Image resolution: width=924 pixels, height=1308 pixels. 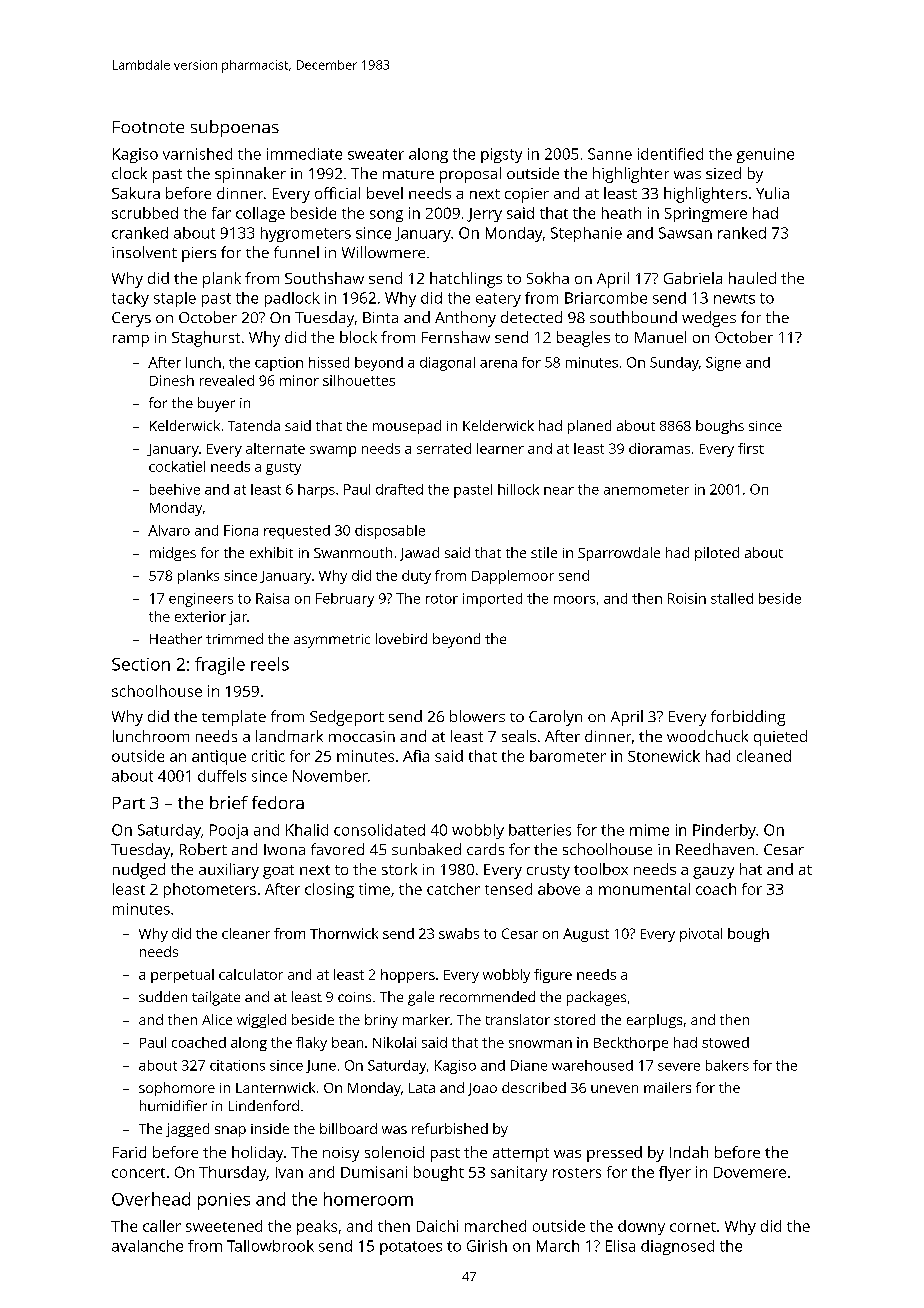 I want to click on minor, so click(x=299, y=380).
